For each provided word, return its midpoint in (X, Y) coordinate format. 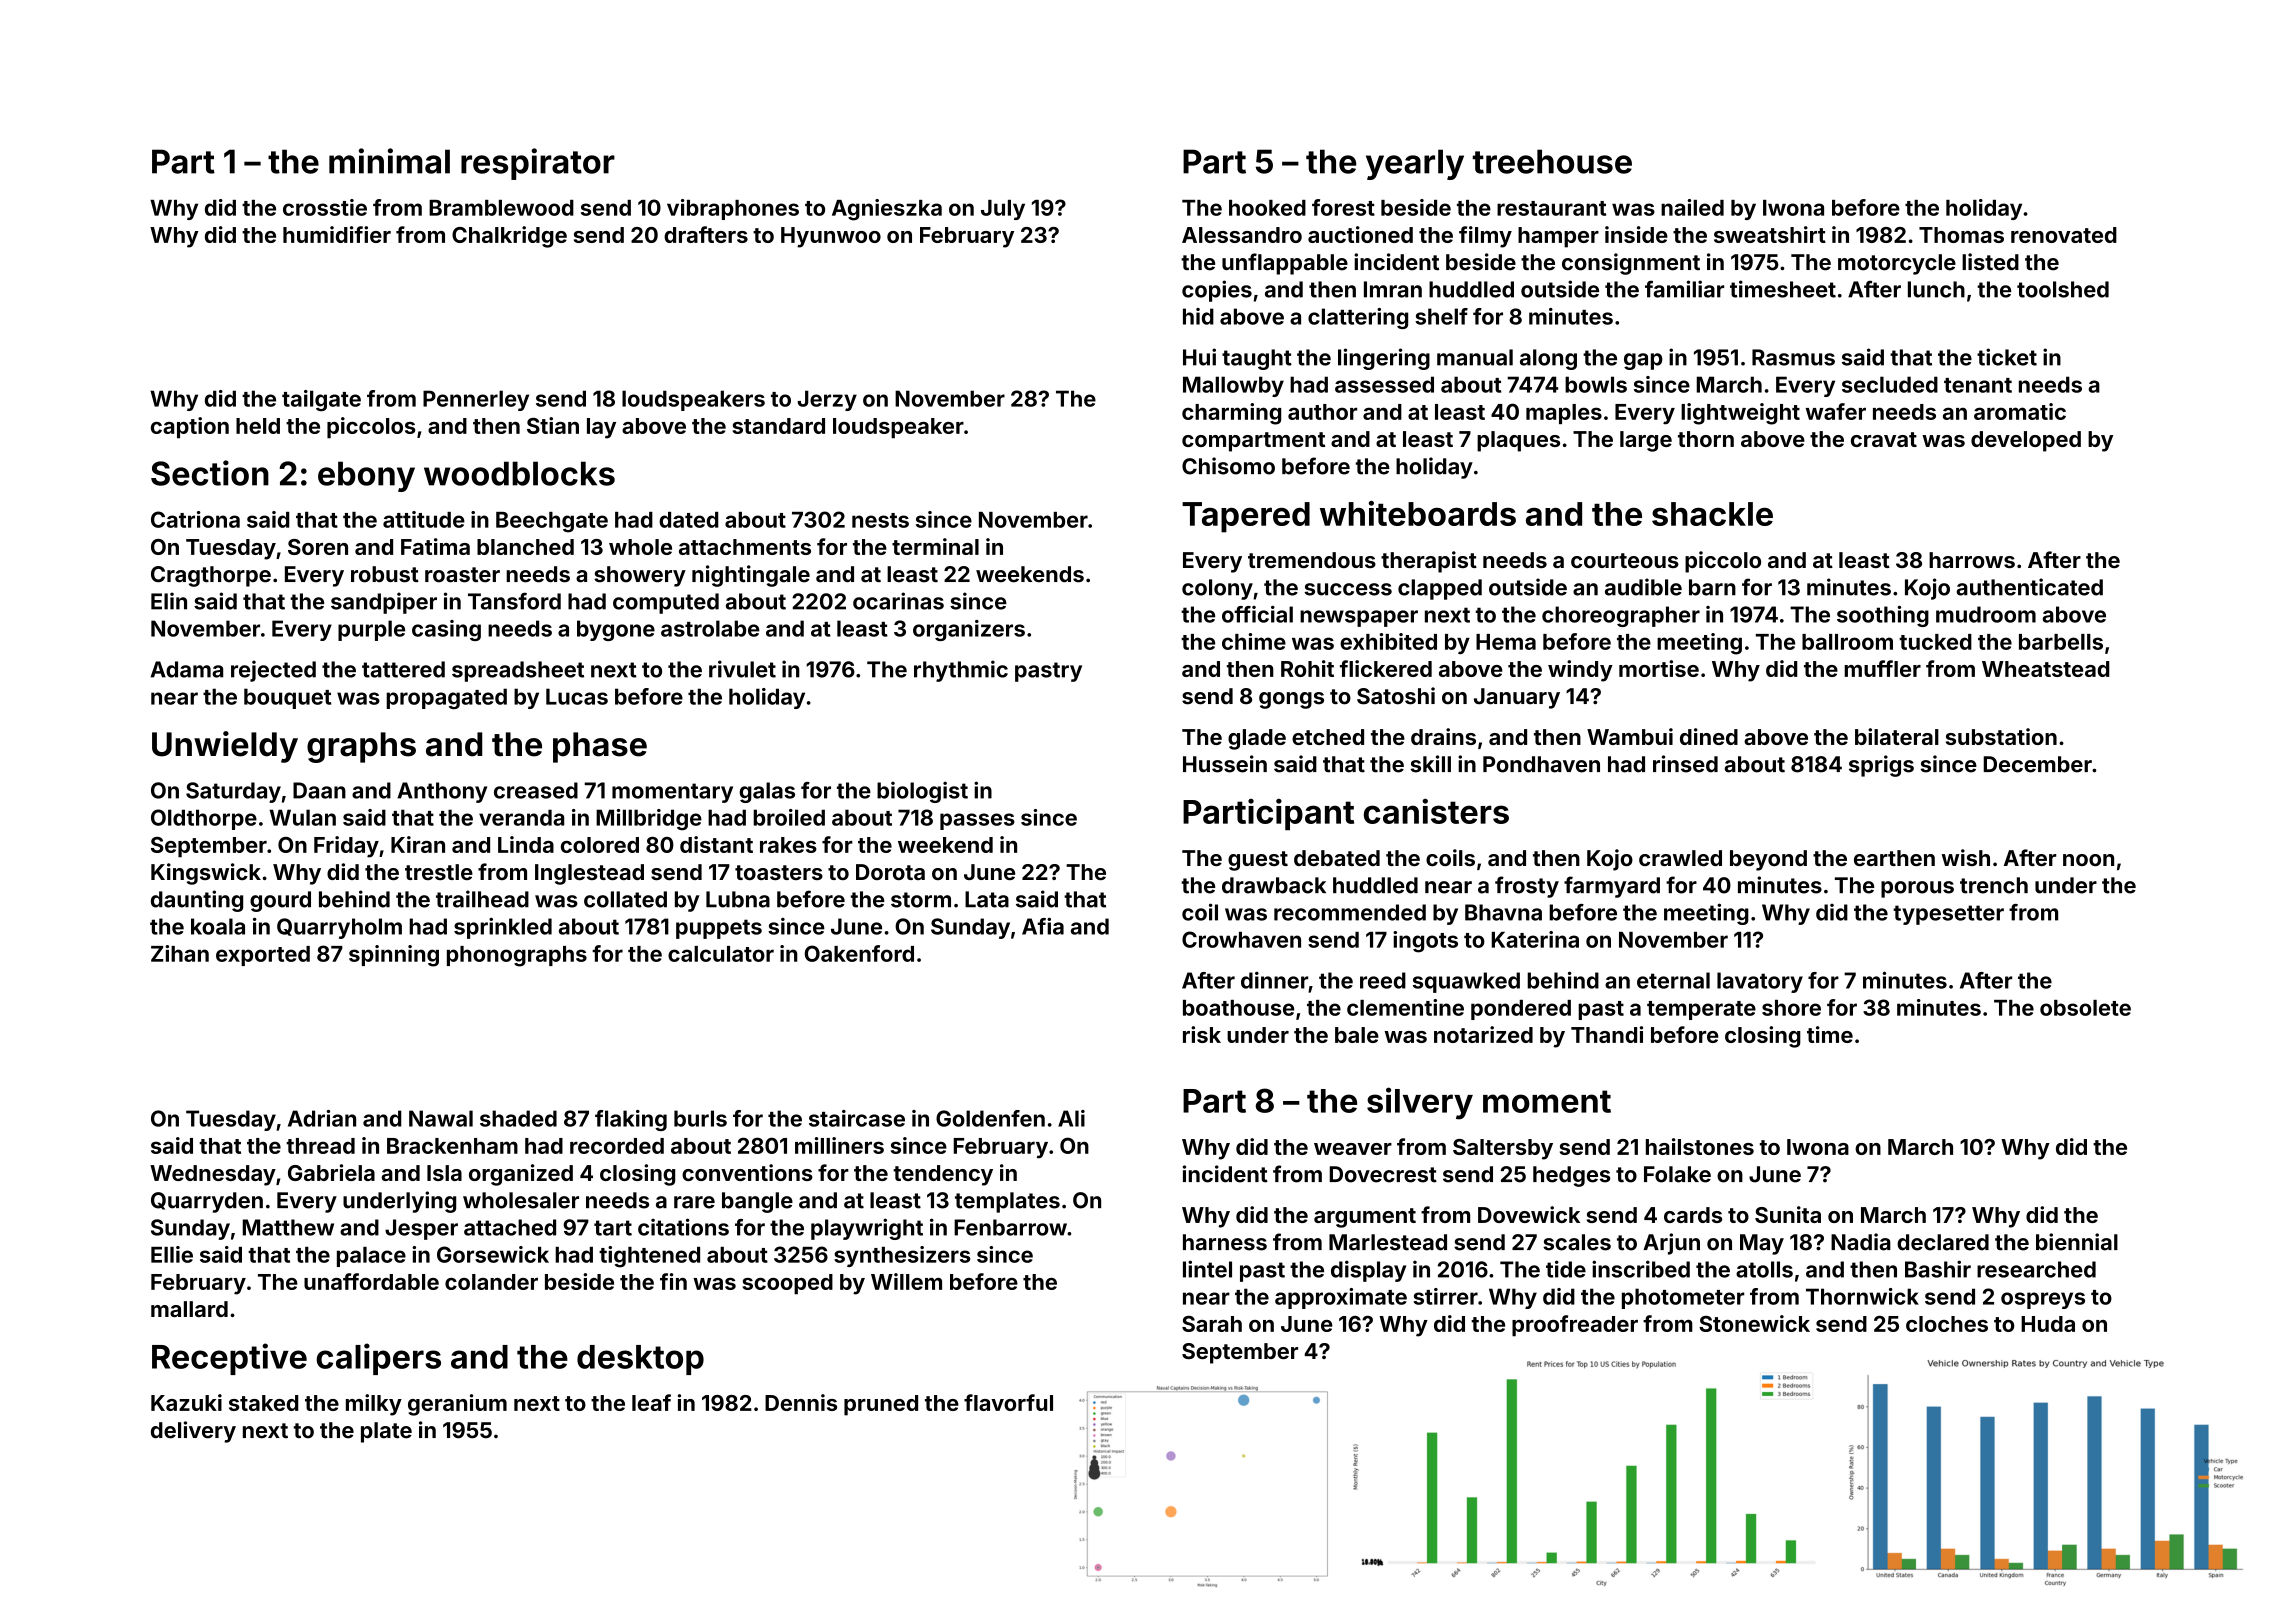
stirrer (1445, 1296)
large (1646, 441)
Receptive (229, 1359)
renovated (2064, 235)
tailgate (321, 401)
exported (263, 956)
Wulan (302, 817)
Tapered (1246, 517)
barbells (2061, 642)
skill (1431, 764)
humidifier (337, 234)
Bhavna (1503, 912)
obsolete (2085, 1008)
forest (1343, 207)
